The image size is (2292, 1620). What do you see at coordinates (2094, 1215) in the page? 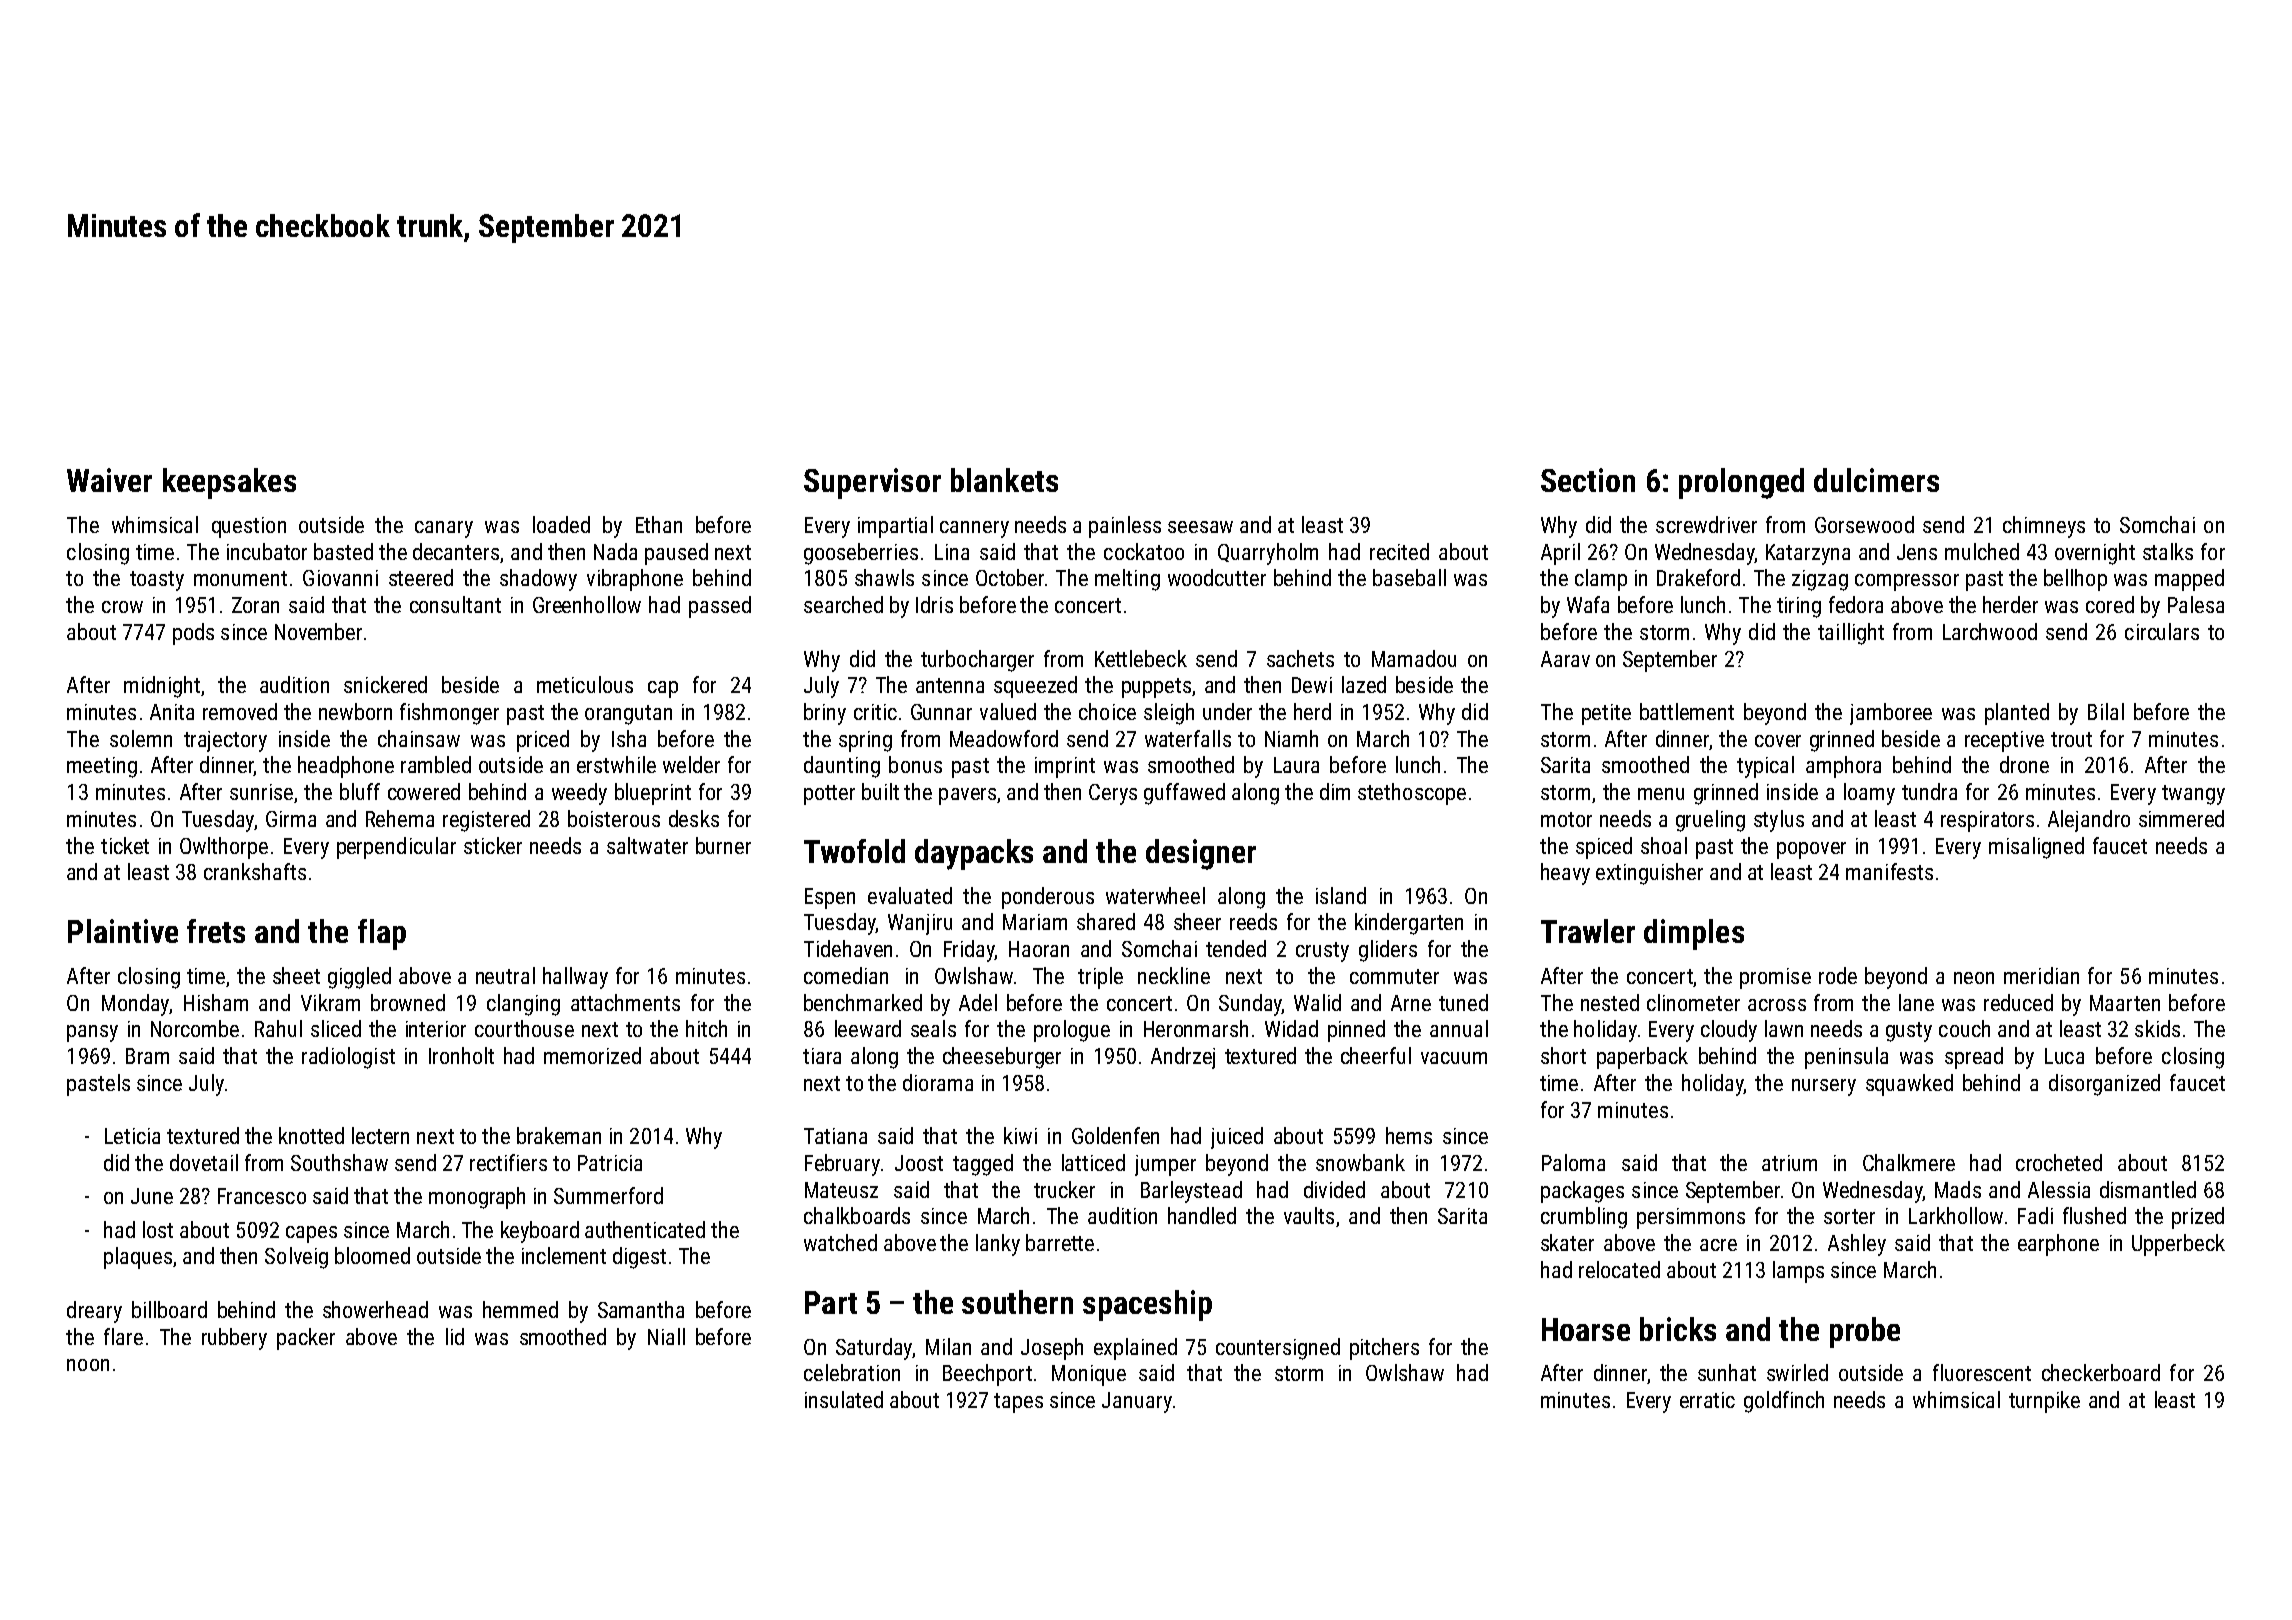
I see `flushed` at bounding box center [2094, 1215].
